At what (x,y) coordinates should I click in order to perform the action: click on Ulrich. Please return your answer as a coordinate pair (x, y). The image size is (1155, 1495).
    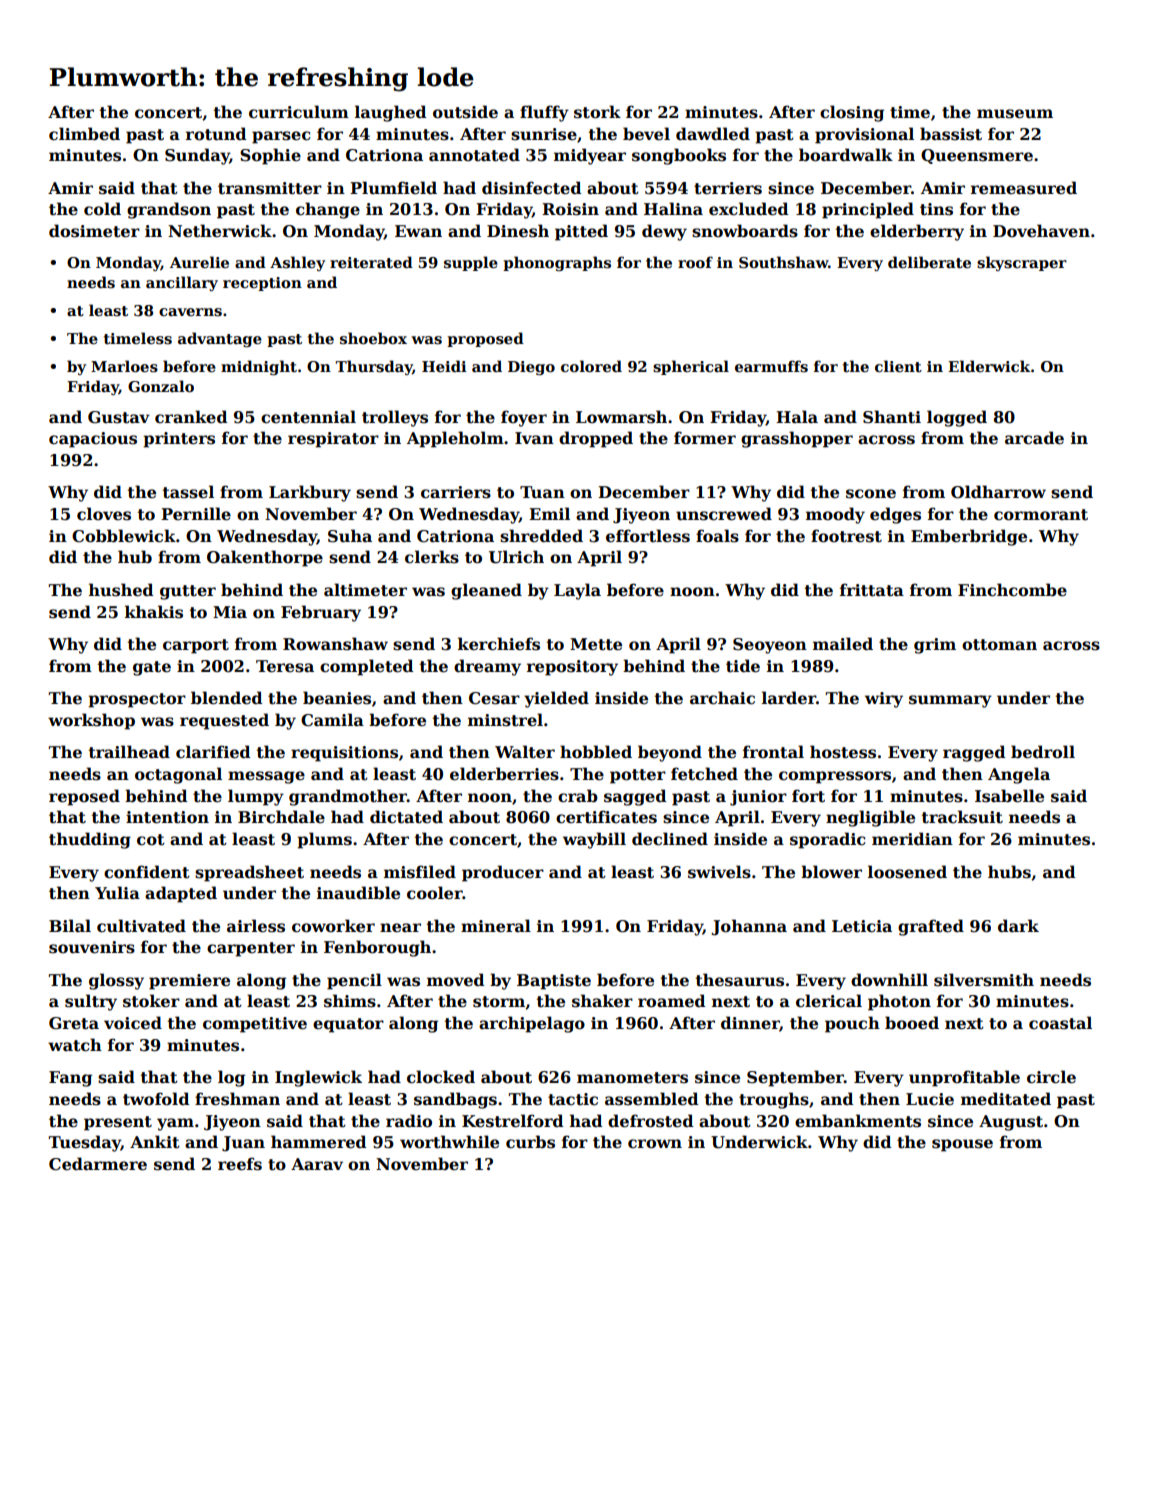
    Looking at the image, I should click on (516, 557).
